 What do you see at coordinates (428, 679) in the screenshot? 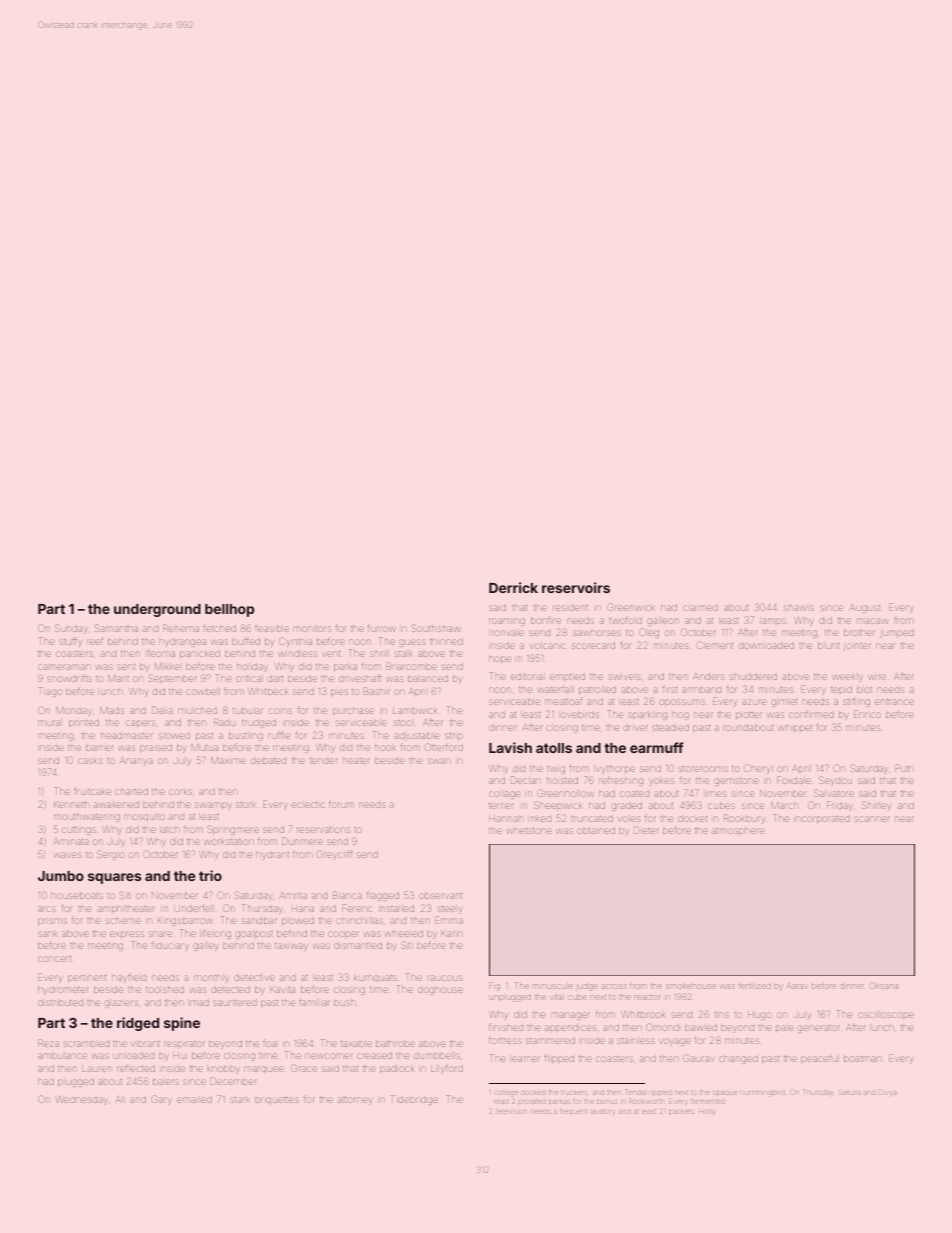
I see `balanced` at bounding box center [428, 679].
